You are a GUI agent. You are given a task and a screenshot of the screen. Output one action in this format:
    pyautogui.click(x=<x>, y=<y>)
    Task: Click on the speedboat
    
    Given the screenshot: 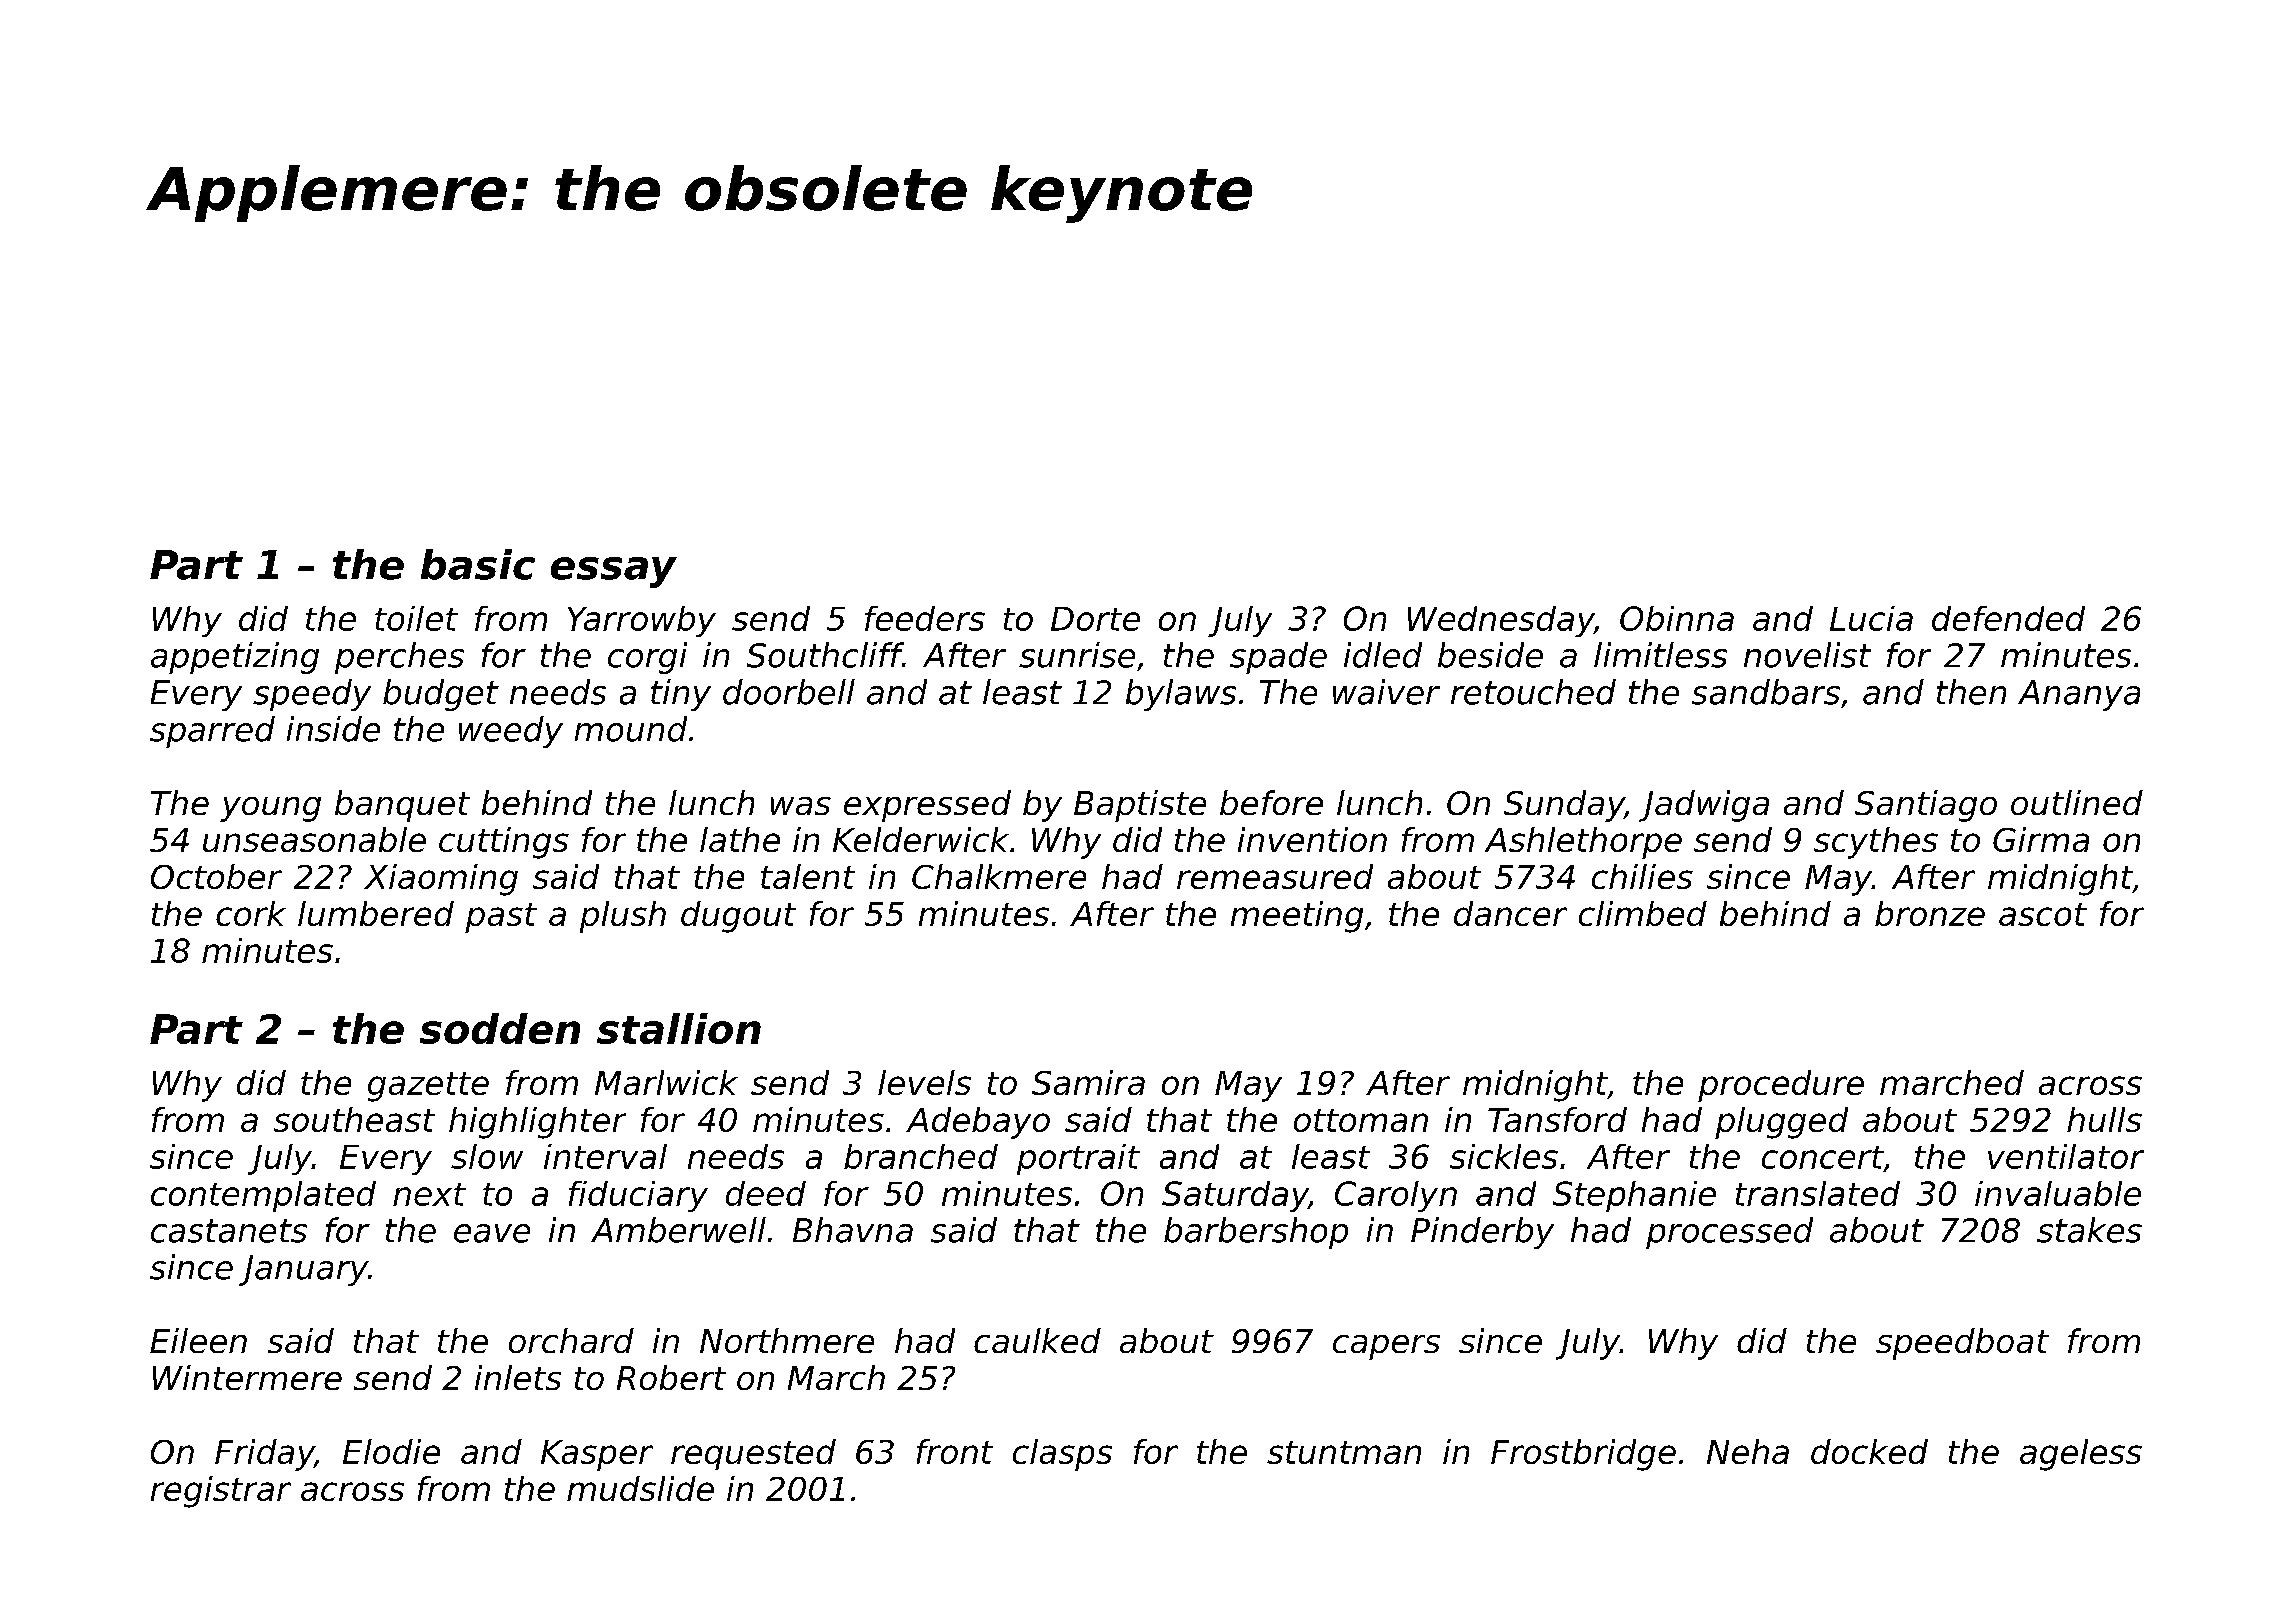 What is the action you would take?
    pyautogui.click(x=1962, y=1344)
